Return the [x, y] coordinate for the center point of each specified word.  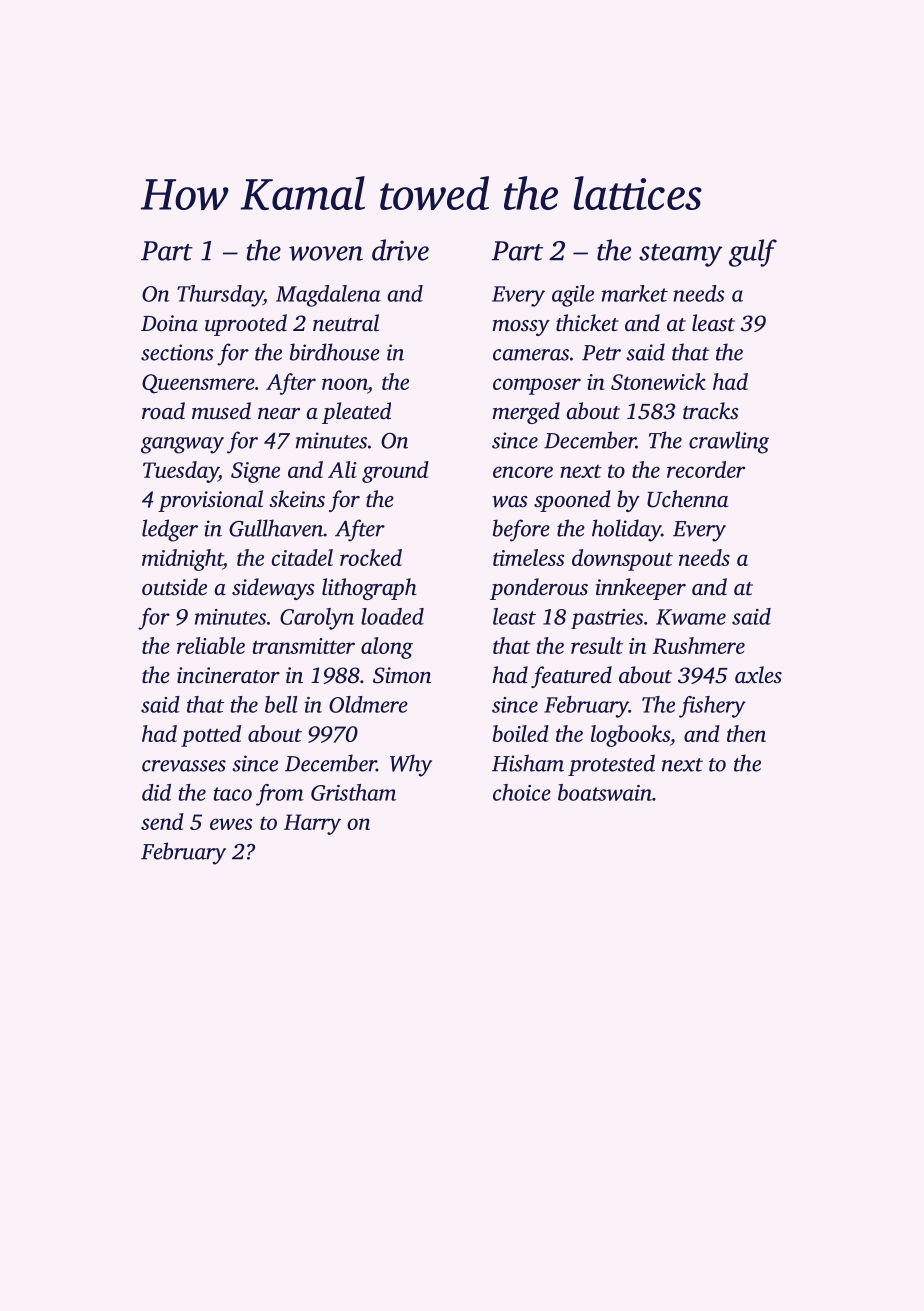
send [162, 821]
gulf [753, 253]
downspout [622, 560]
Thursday [220, 296]
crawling [729, 442]
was [510, 502]
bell [281, 704]
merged [526, 413]
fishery [712, 707]
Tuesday [181, 472]
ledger [170, 530]
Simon [402, 675]
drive [400, 250]
